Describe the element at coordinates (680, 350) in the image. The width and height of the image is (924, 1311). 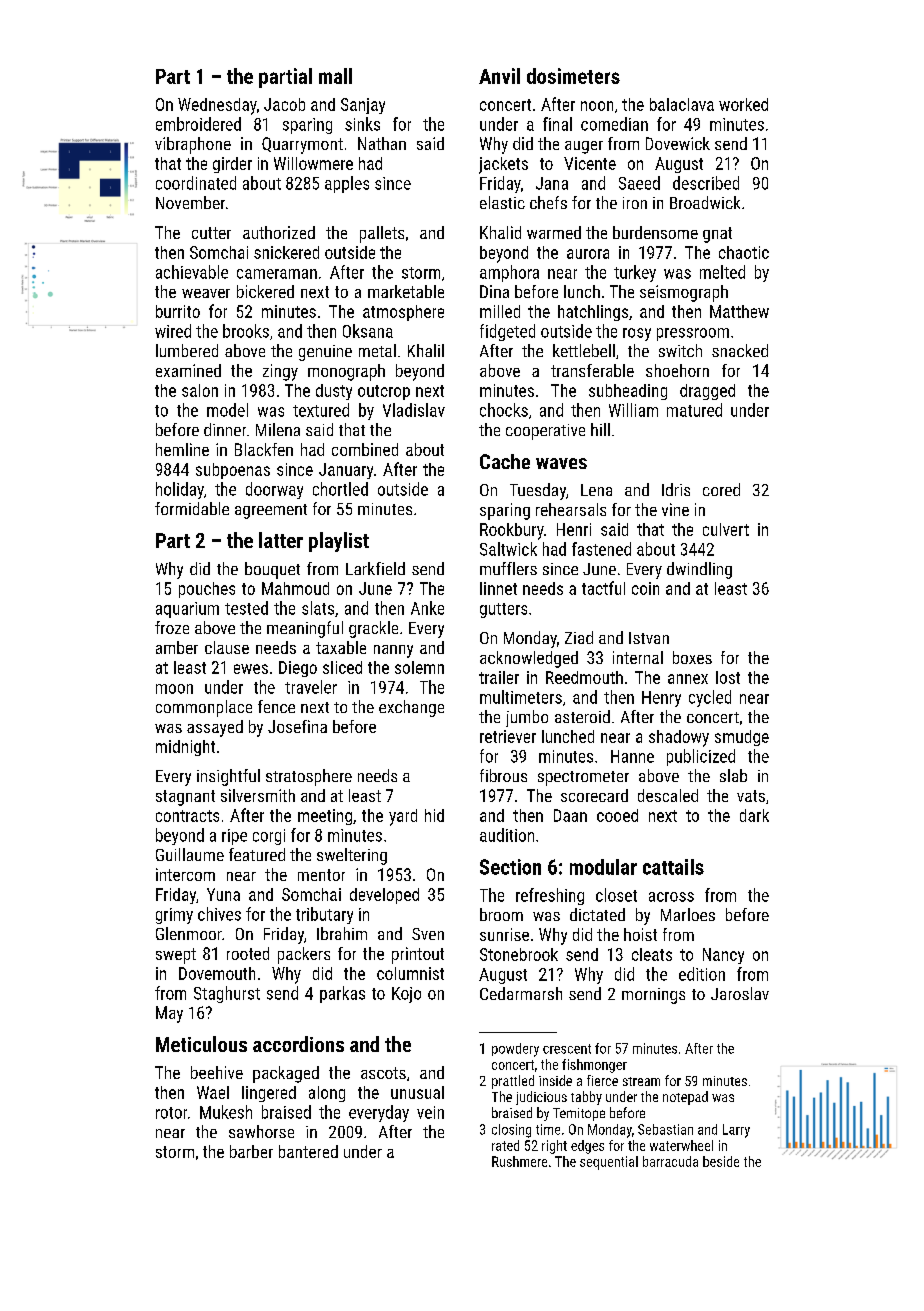
I see `switch` at that location.
